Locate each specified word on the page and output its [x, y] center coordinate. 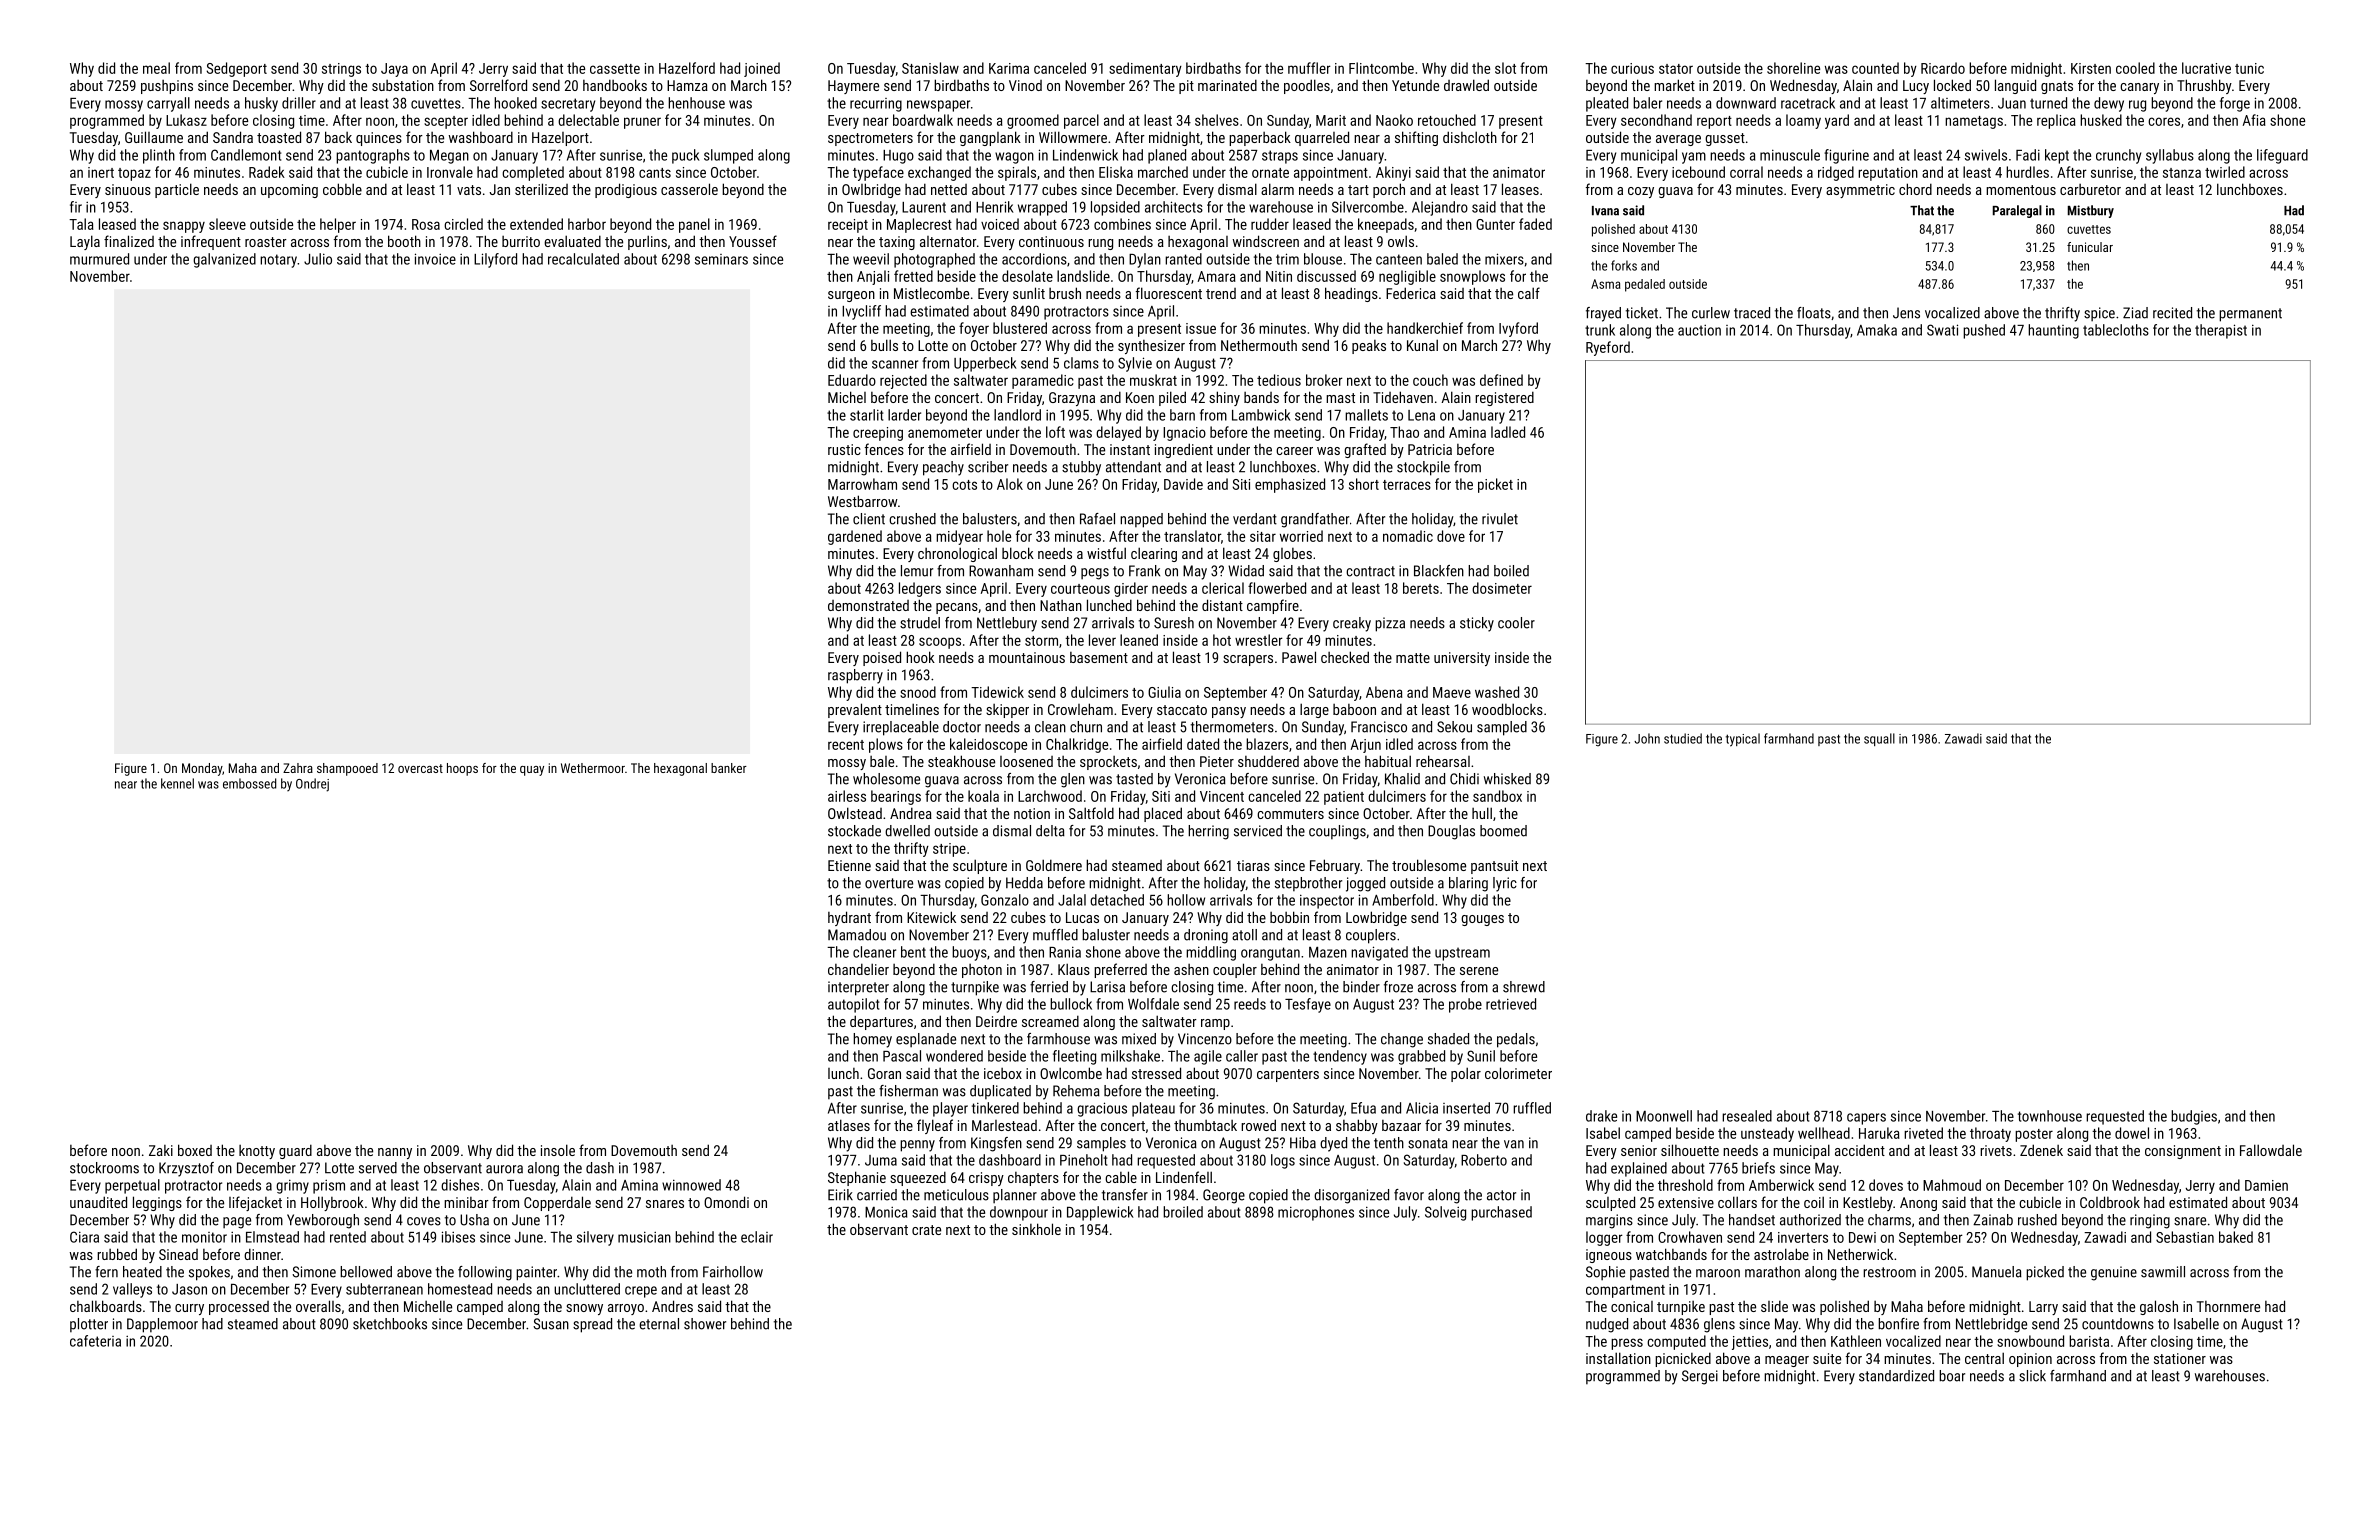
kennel [177, 783]
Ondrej [312, 785]
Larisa [1107, 987]
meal [156, 68]
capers [1866, 1119]
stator [1676, 69]
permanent [2250, 315]
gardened [855, 537]
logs [1283, 1161]
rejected [903, 381]
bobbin [1289, 917]
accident [1860, 1150]
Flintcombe [1381, 68]
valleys [132, 1290]
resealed [1747, 1116]
